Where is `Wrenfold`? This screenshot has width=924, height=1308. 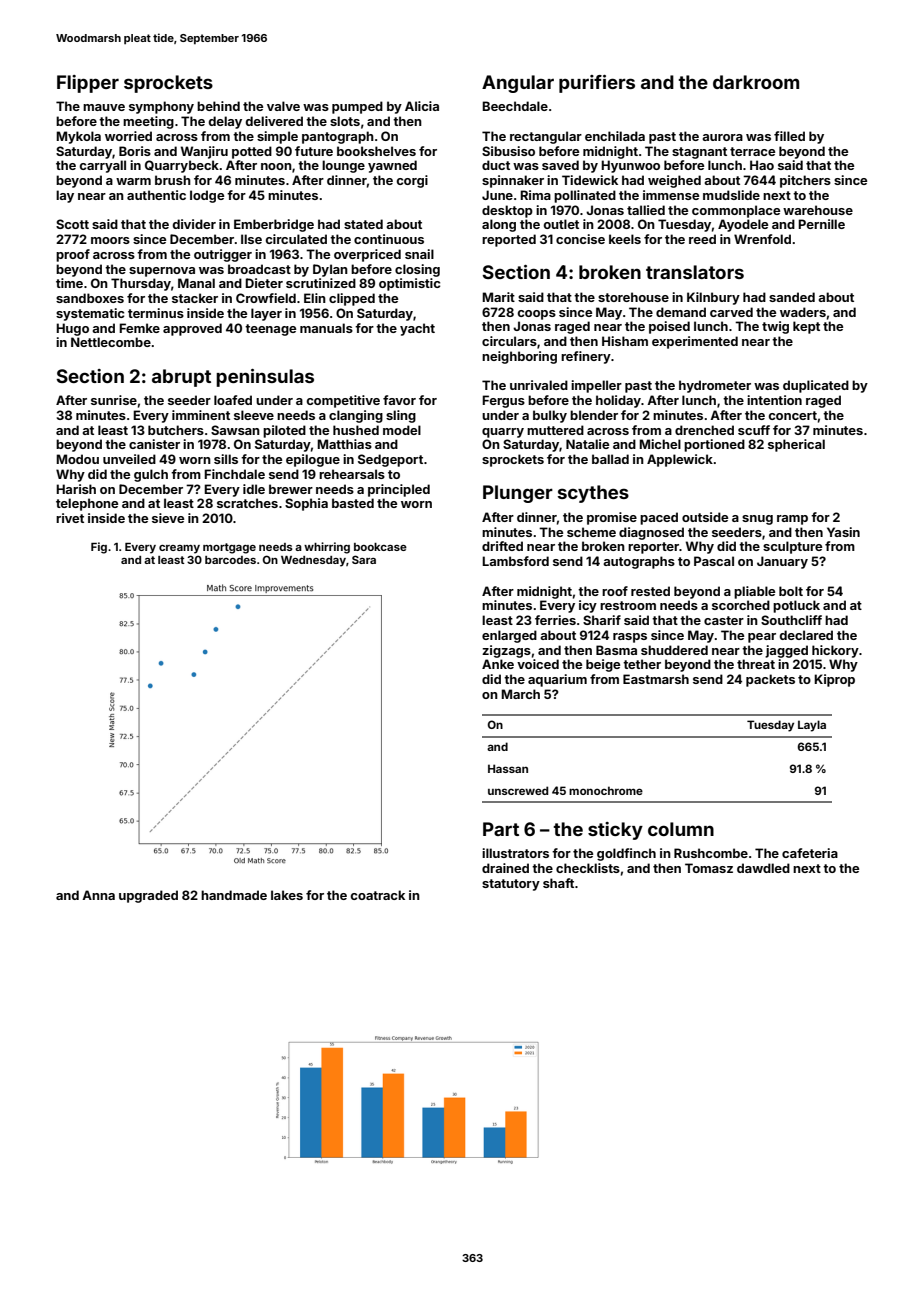 Wrenfold is located at coordinates (762, 239).
